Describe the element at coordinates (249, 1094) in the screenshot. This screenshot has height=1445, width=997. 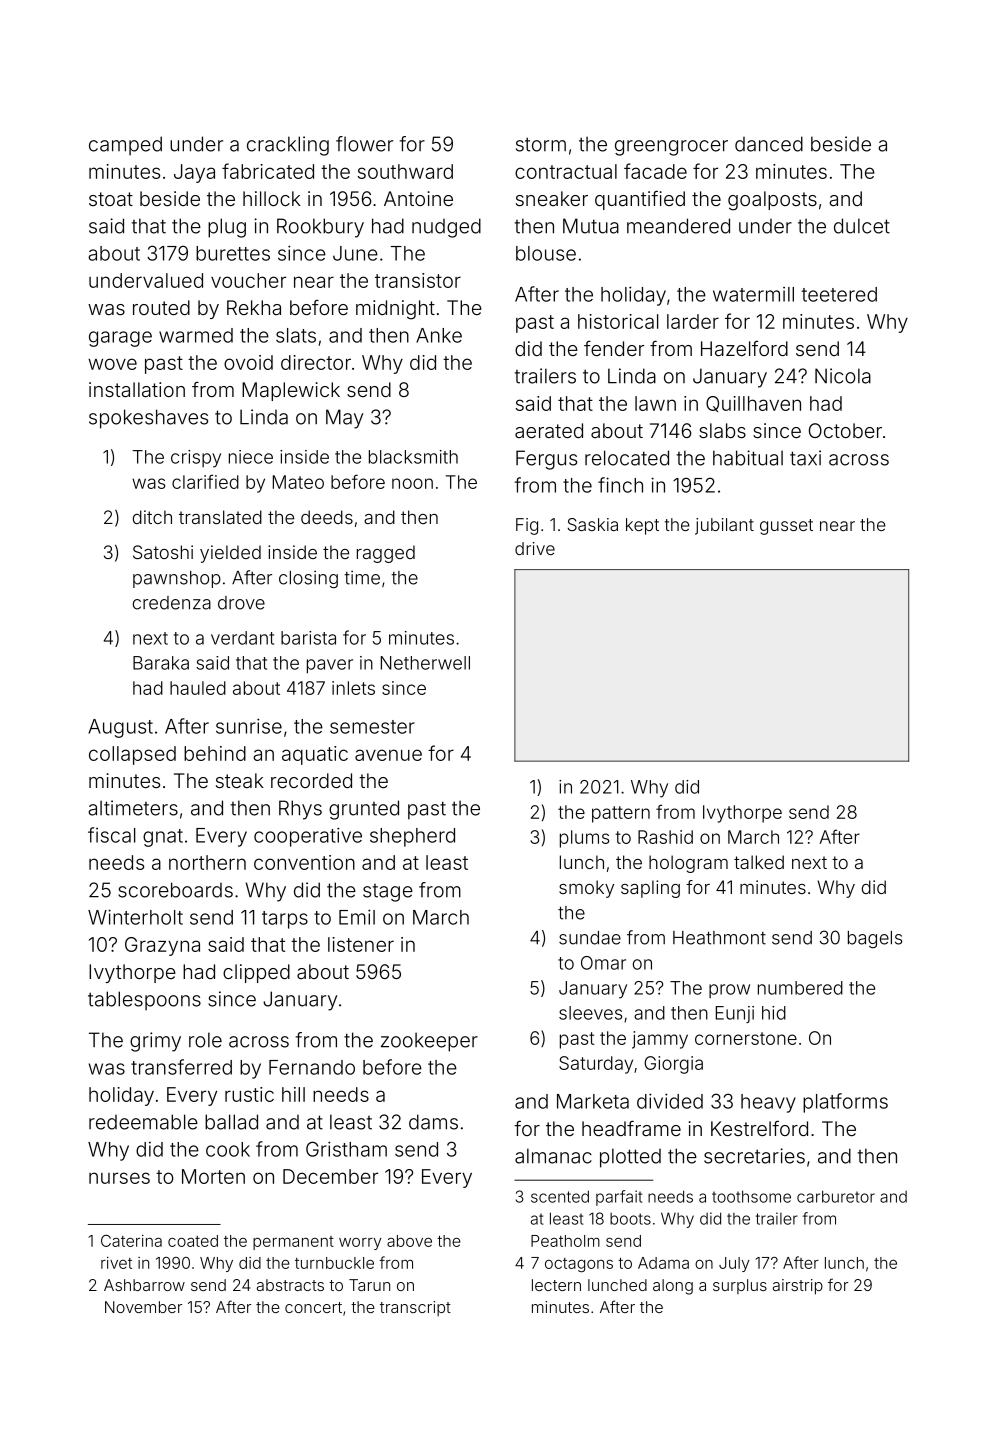
I see `rustic` at that location.
